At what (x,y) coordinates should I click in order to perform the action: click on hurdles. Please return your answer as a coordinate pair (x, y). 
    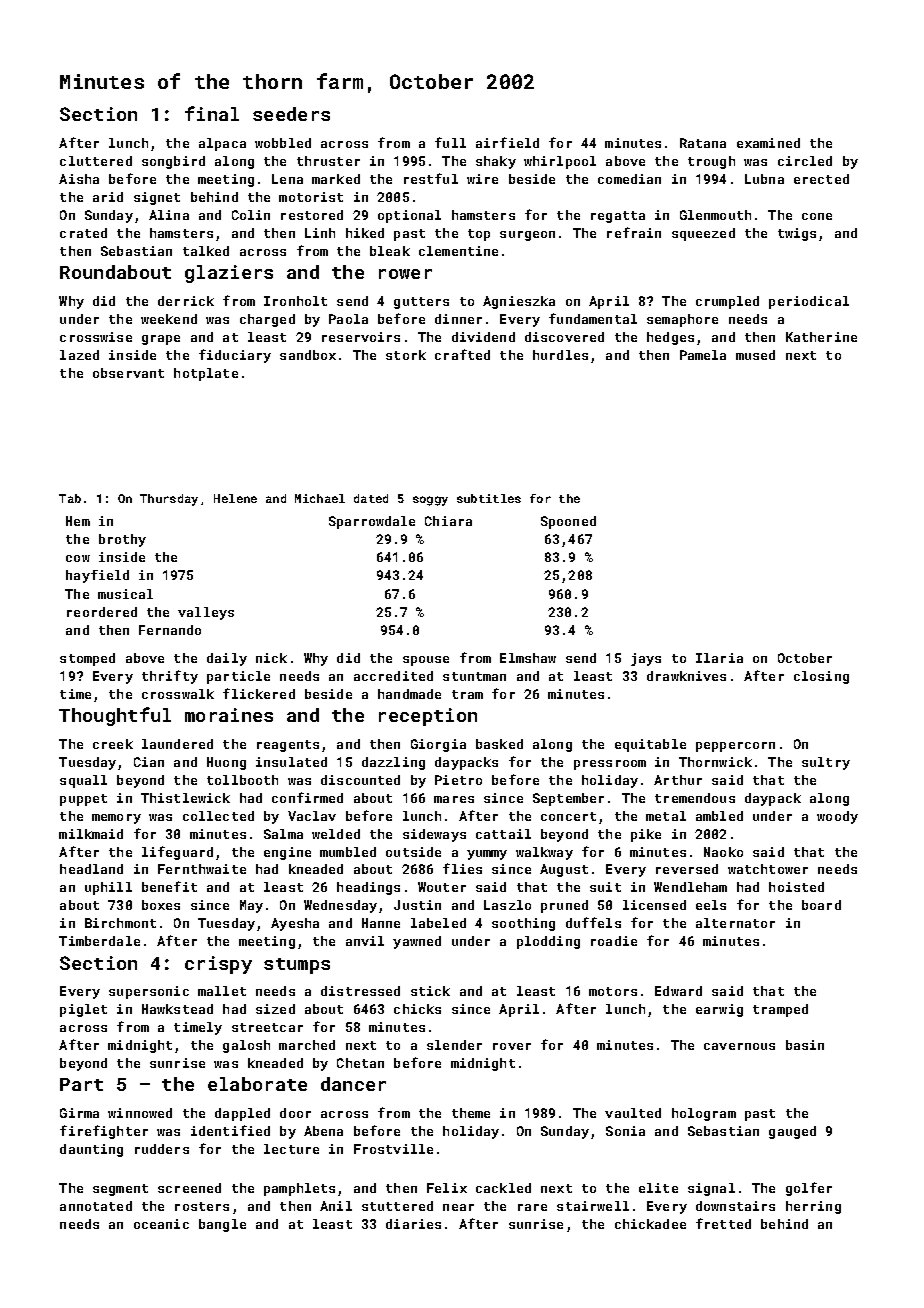
    Looking at the image, I should click on (560, 355).
